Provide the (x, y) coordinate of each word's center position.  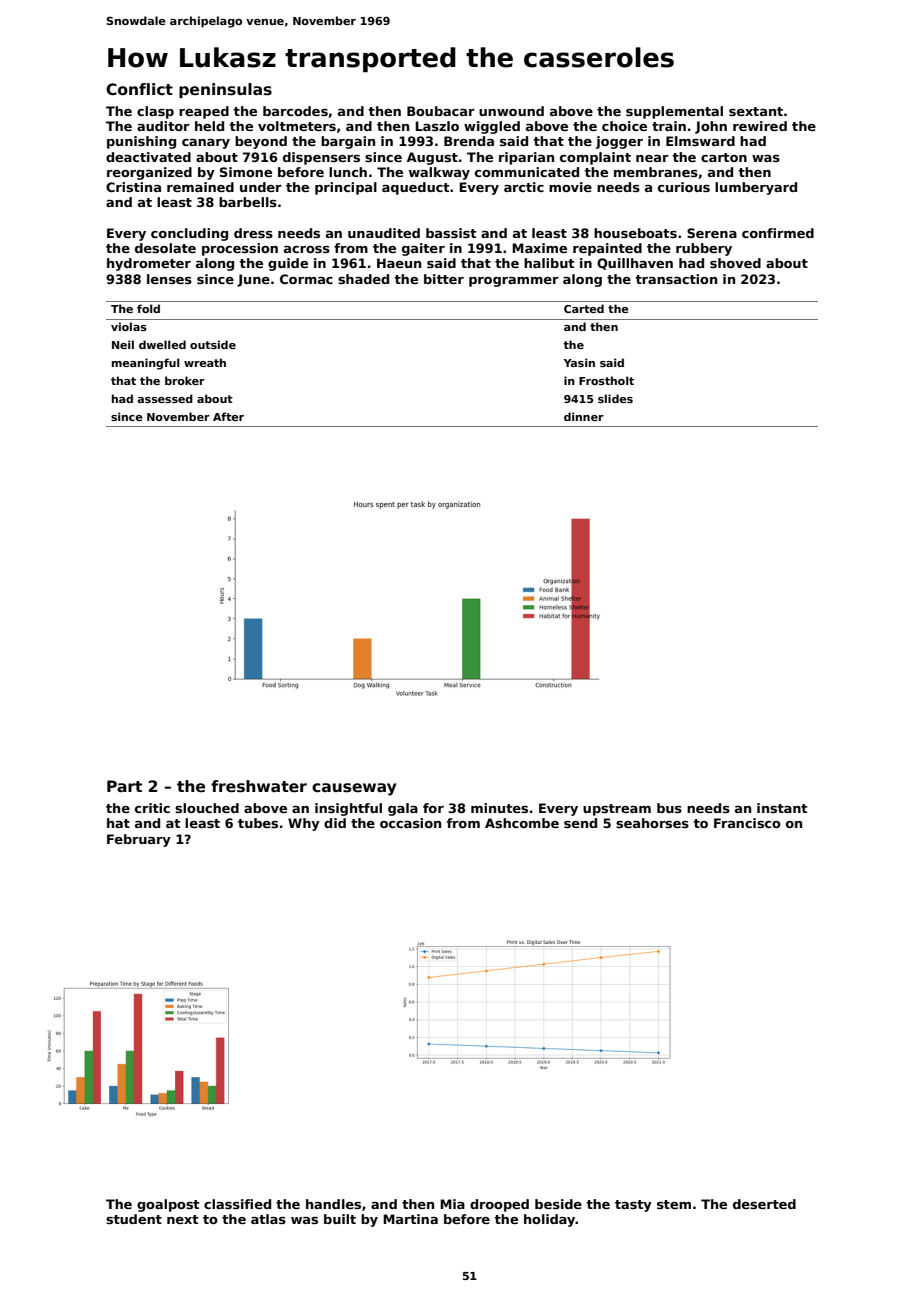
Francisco (747, 823)
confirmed (778, 233)
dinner (584, 416)
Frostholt (606, 380)
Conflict (139, 89)
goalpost (168, 1205)
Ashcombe (522, 823)
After (228, 416)
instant (782, 808)
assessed (165, 398)
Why (304, 824)
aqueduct (416, 188)
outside (213, 344)
